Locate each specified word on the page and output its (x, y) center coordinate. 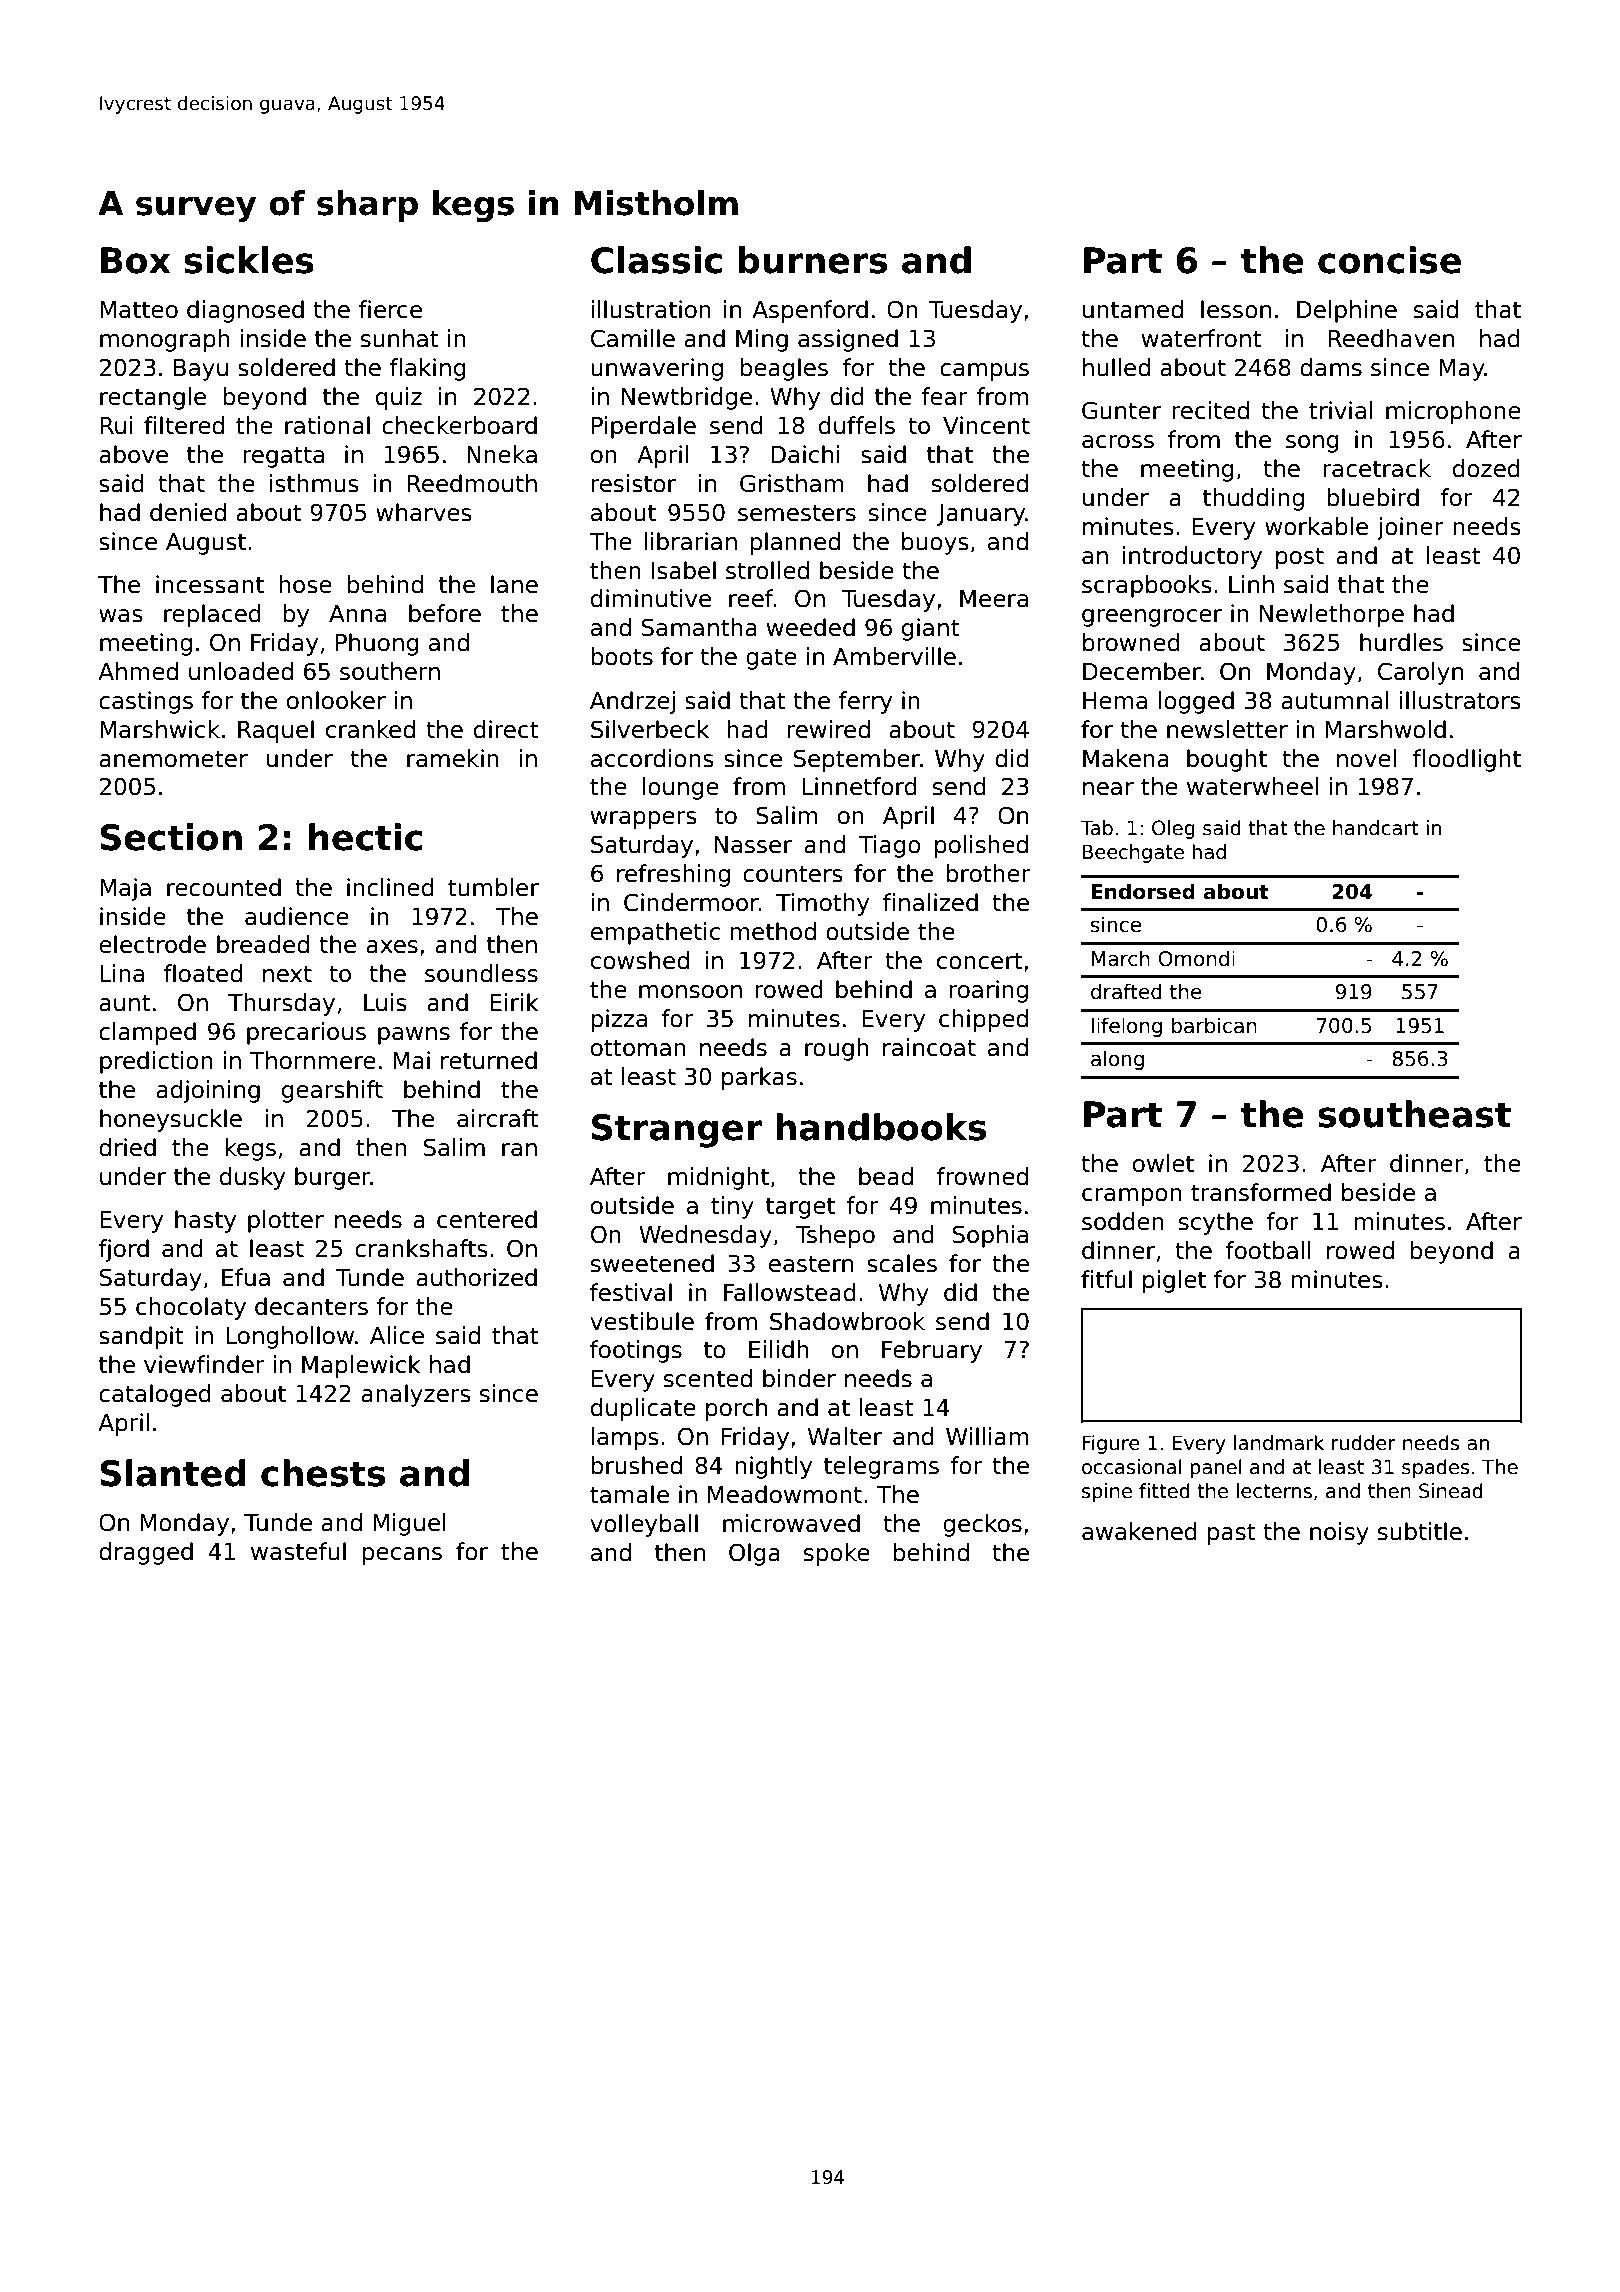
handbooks (881, 1127)
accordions (652, 758)
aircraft (498, 1118)
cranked (370, 729)
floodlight (1467, 760)
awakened (1139, 1531)
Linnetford (859, 786)
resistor (633, 483)
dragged (146, 1553)
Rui (116, 425)
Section (171, 837)
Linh (1251, 584)
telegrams (881, 1467)
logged (1196, 702)
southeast (1414, 1114)
